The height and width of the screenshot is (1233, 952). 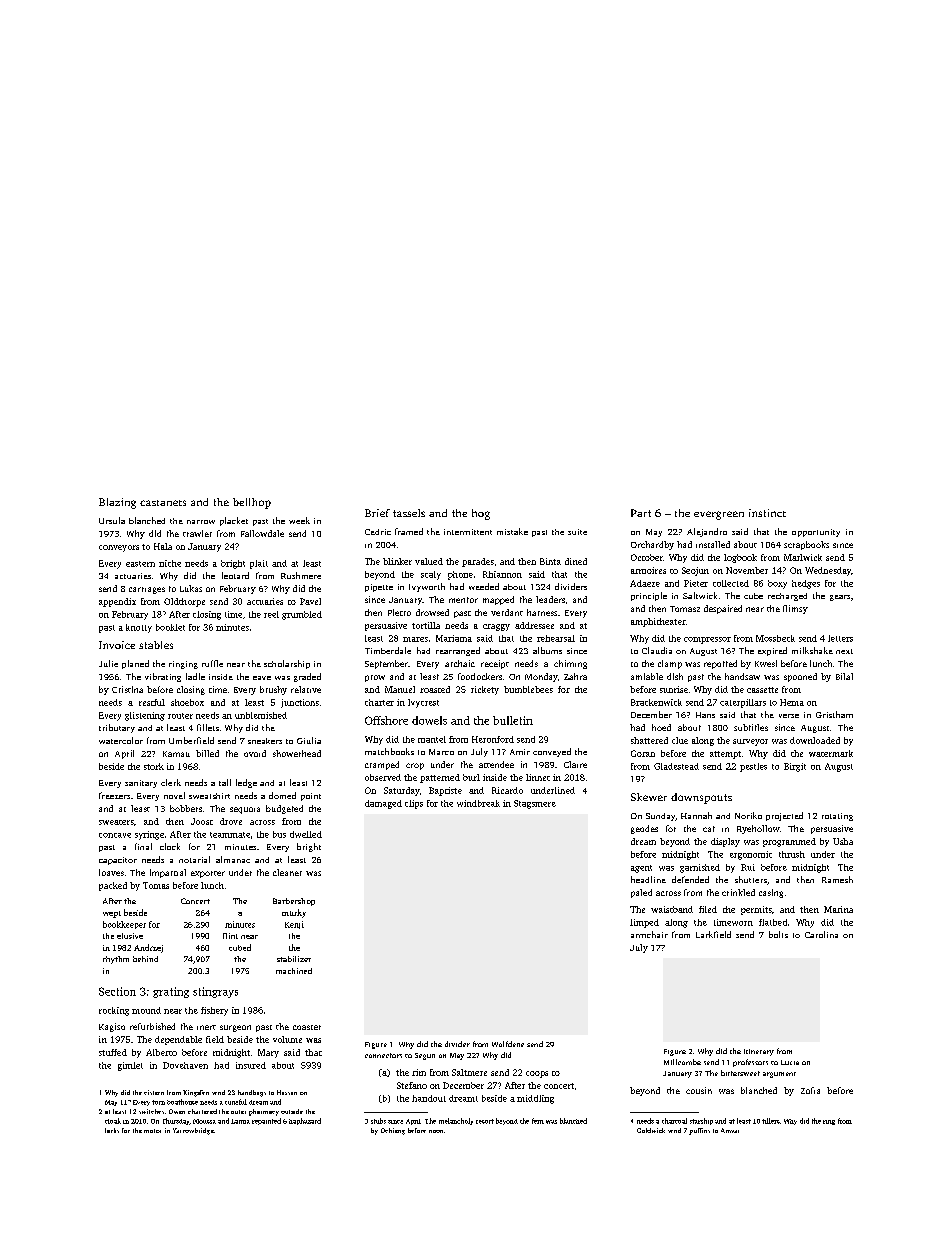 What do you see at coordinates (252, 503) in the screenshot?
I see `bellhop` at bounding box center [252, 503].
